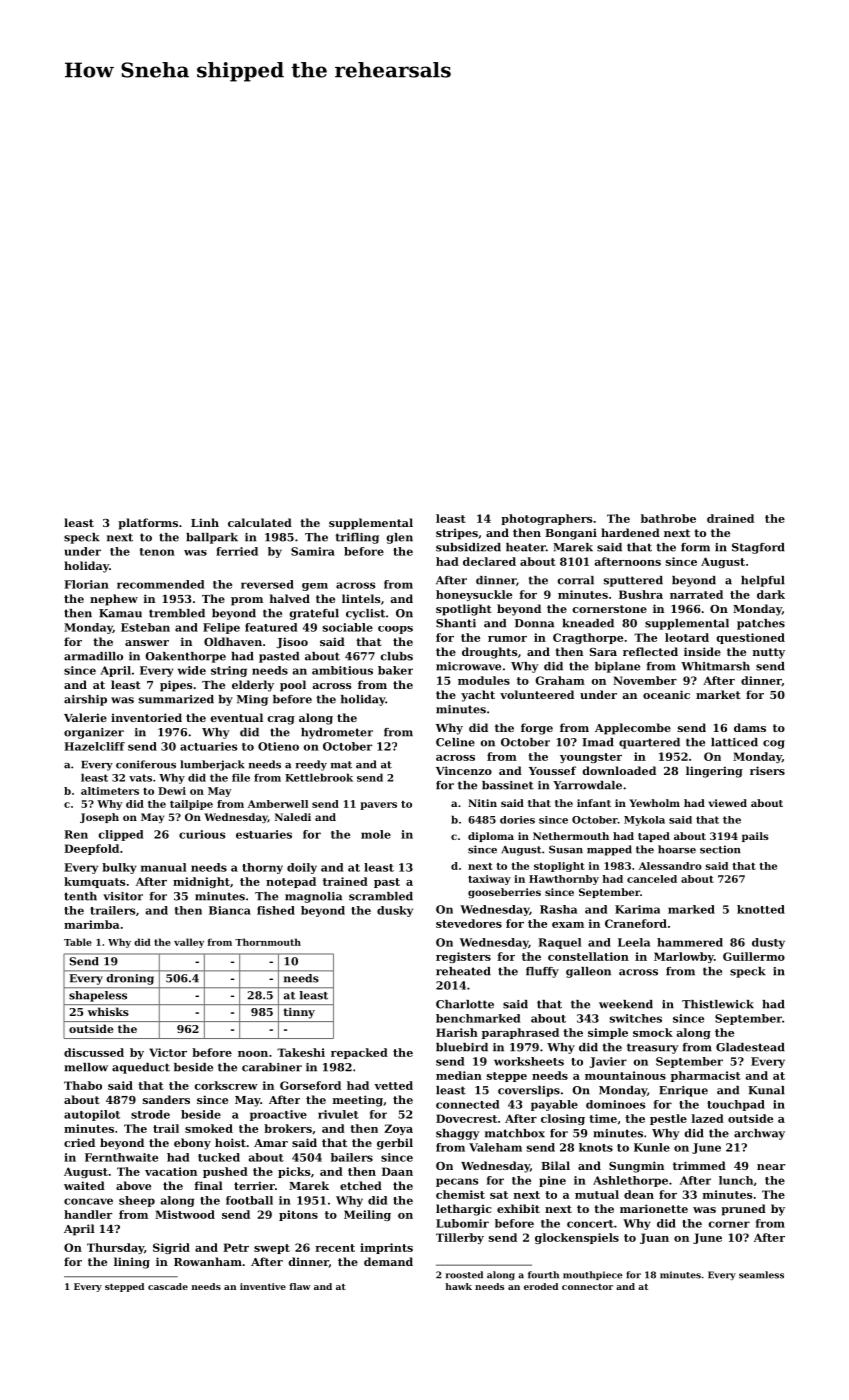 The image size is (849, 1400). What do you see at coordinates (718, 1004) in the page?
I see `Thistlewick` at bounding box center [718, 1004].
